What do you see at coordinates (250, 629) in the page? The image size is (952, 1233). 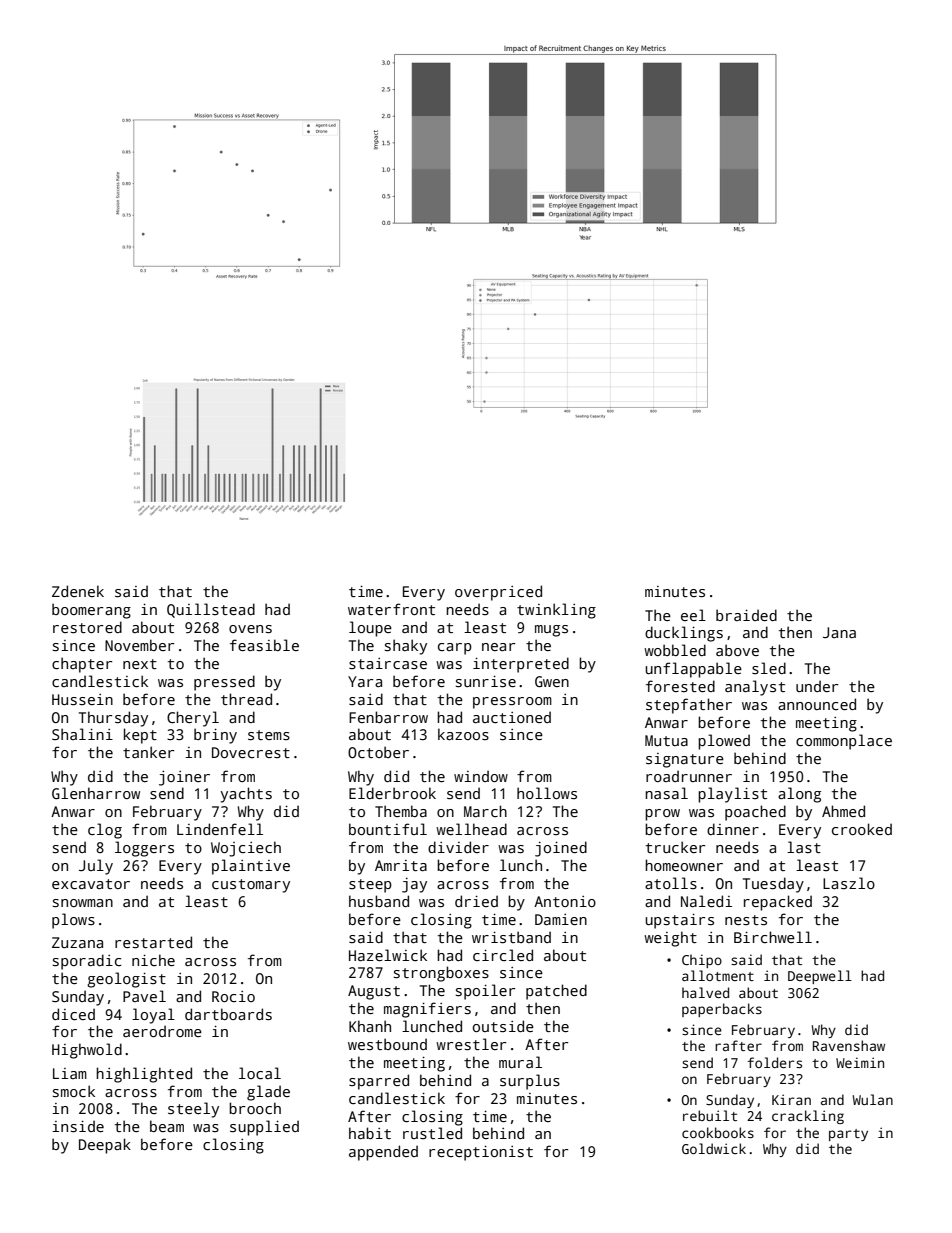 I see `ovens` at bounding box center [250, 629].
